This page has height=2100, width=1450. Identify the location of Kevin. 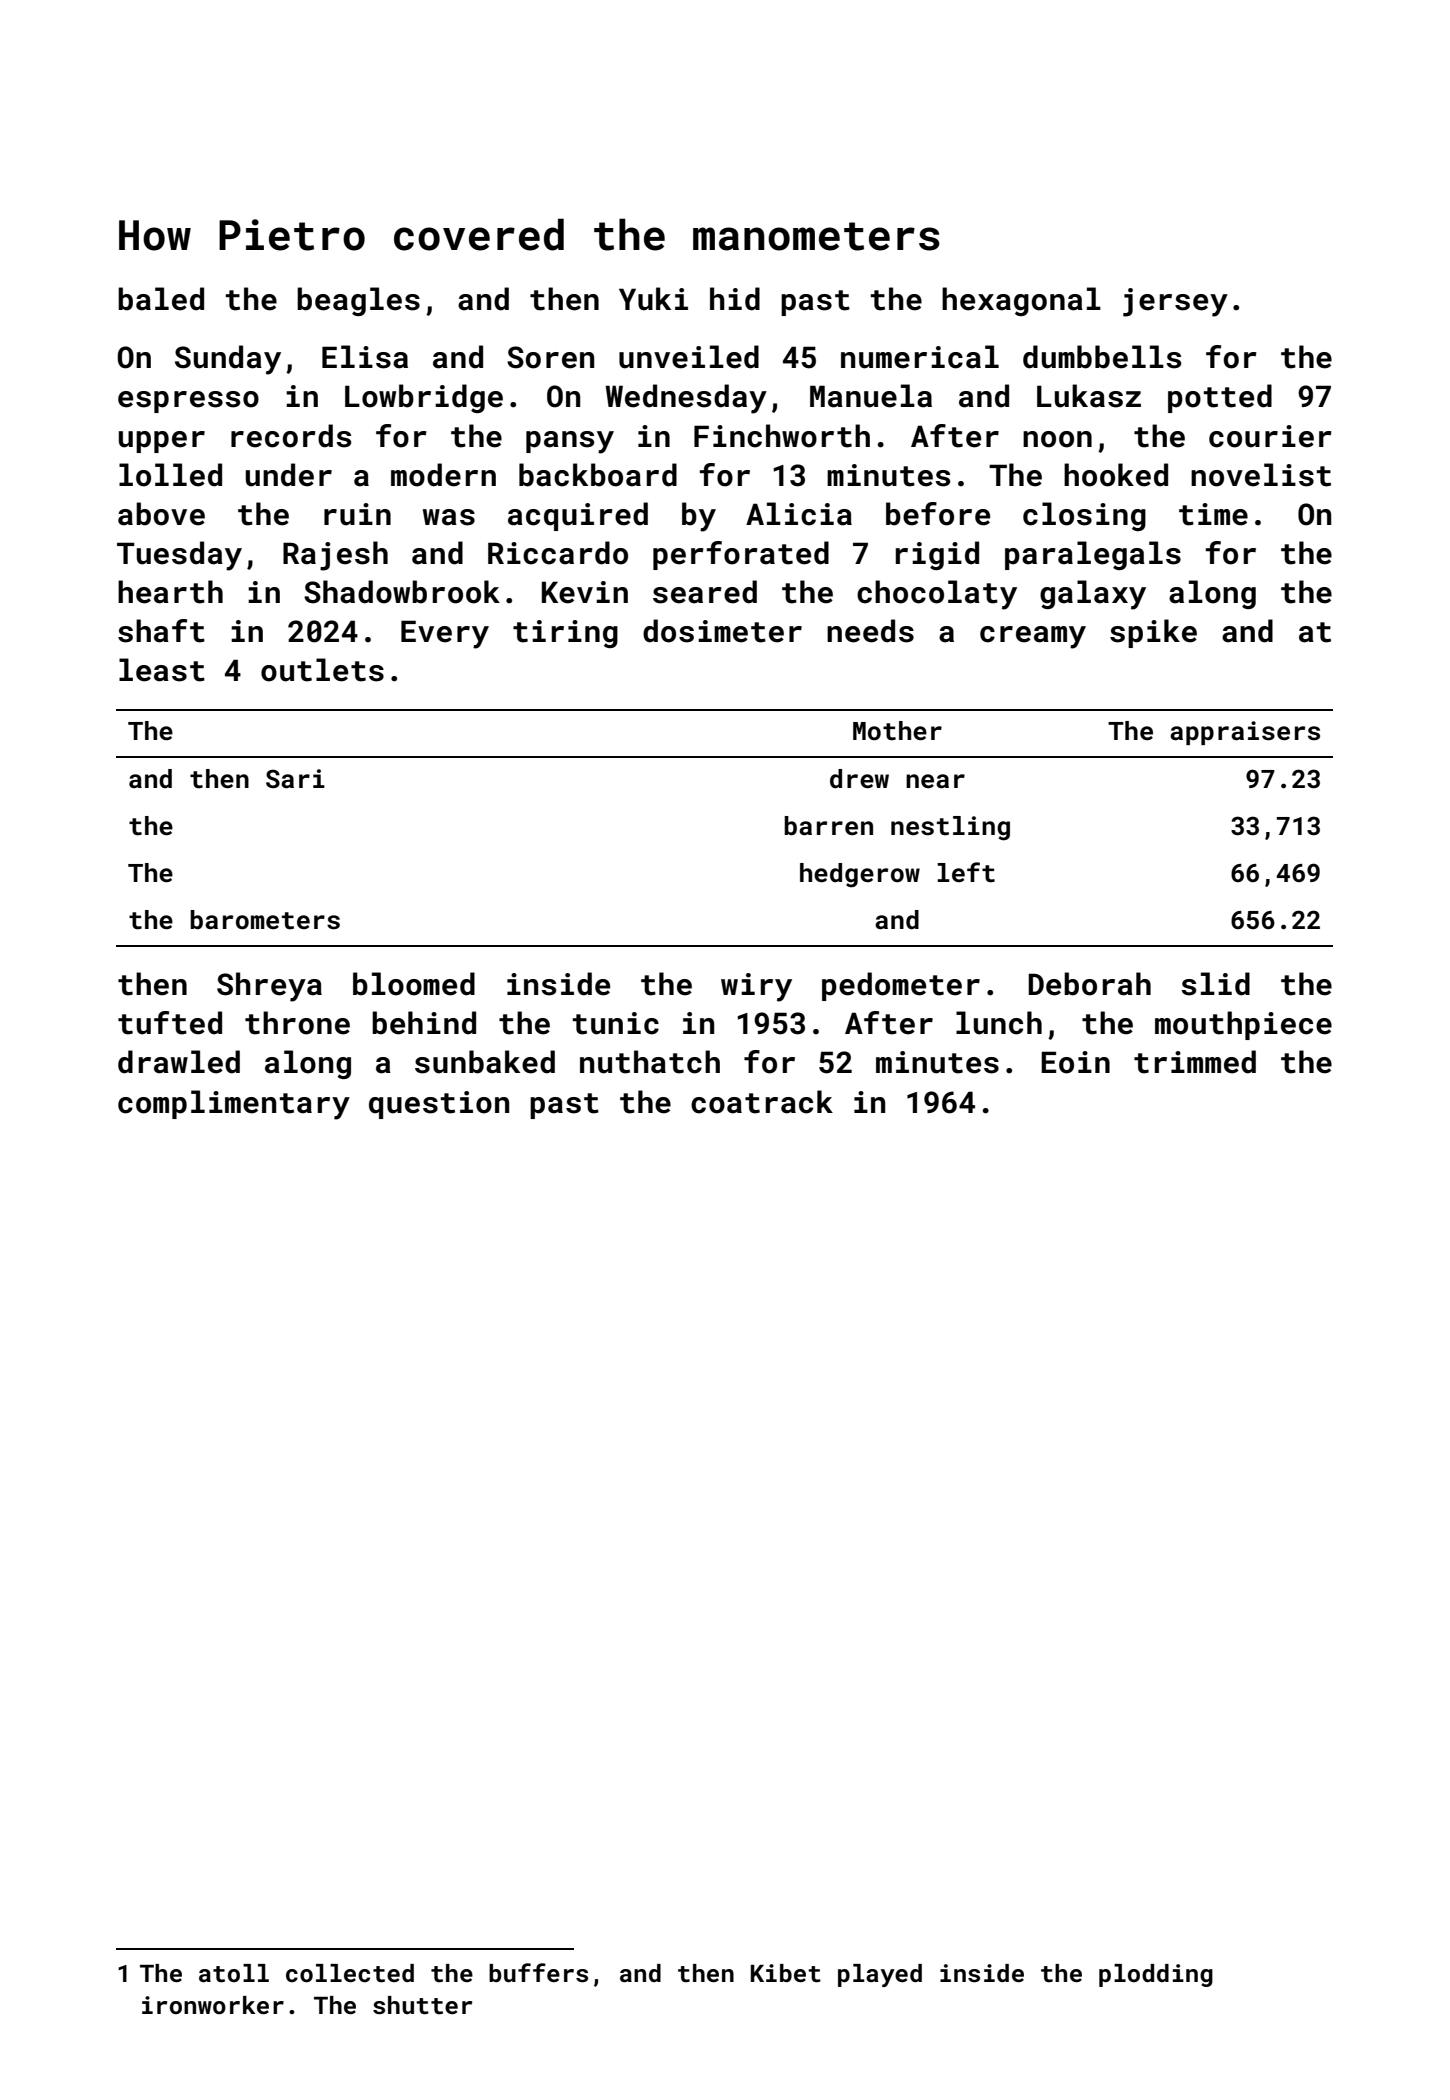
(585, 592).
